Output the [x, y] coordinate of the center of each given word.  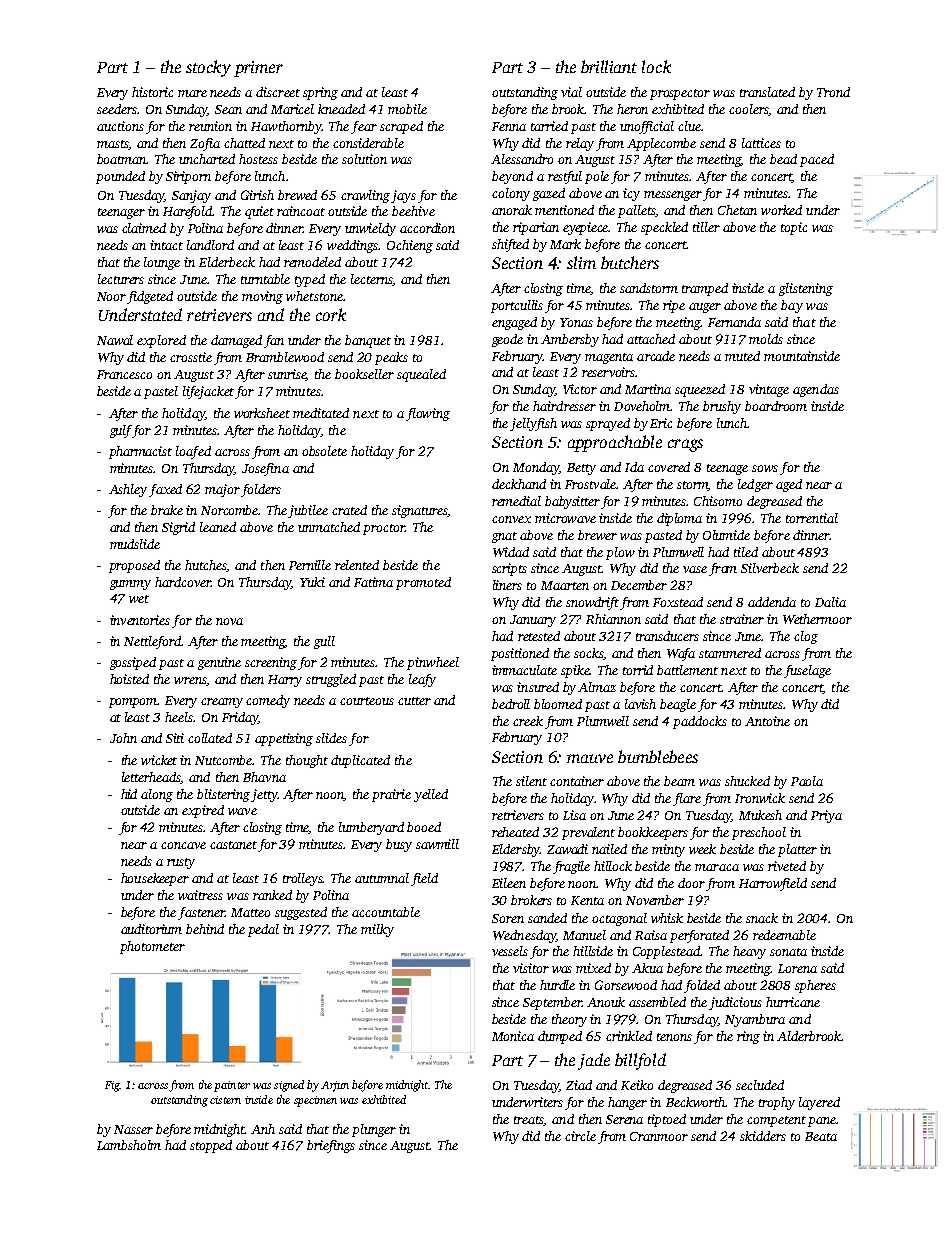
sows [765, 468]
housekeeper [155, 879]
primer [258, 69]
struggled [331, 680]
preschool [759, 833]
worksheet [262, 413]
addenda [772, 602]
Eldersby [516, 850]
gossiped [133, 663]
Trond [833, 92]
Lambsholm [129, 1145]
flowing [428, 414]
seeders [117, 109]
